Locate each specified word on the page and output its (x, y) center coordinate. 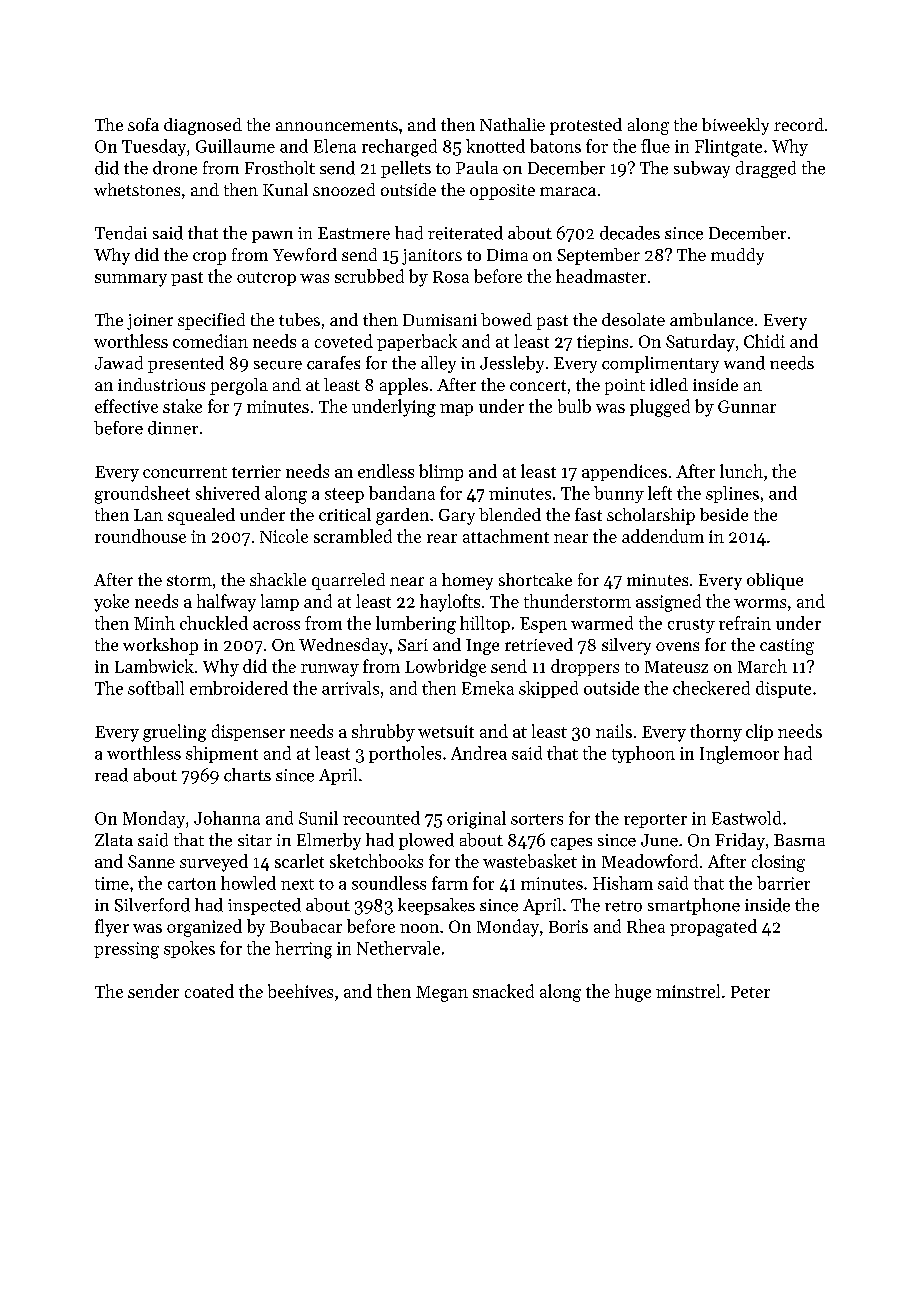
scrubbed (369, 276)
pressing (126, 950)
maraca (568, 191)
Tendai (121, 233)
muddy (737, 256)
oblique (775, 581)
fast (588, 514)
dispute (783, 689)
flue (655, 146)
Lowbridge (445, 668)
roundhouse (140, 536)
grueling (174, 733)
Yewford (305, 254)
